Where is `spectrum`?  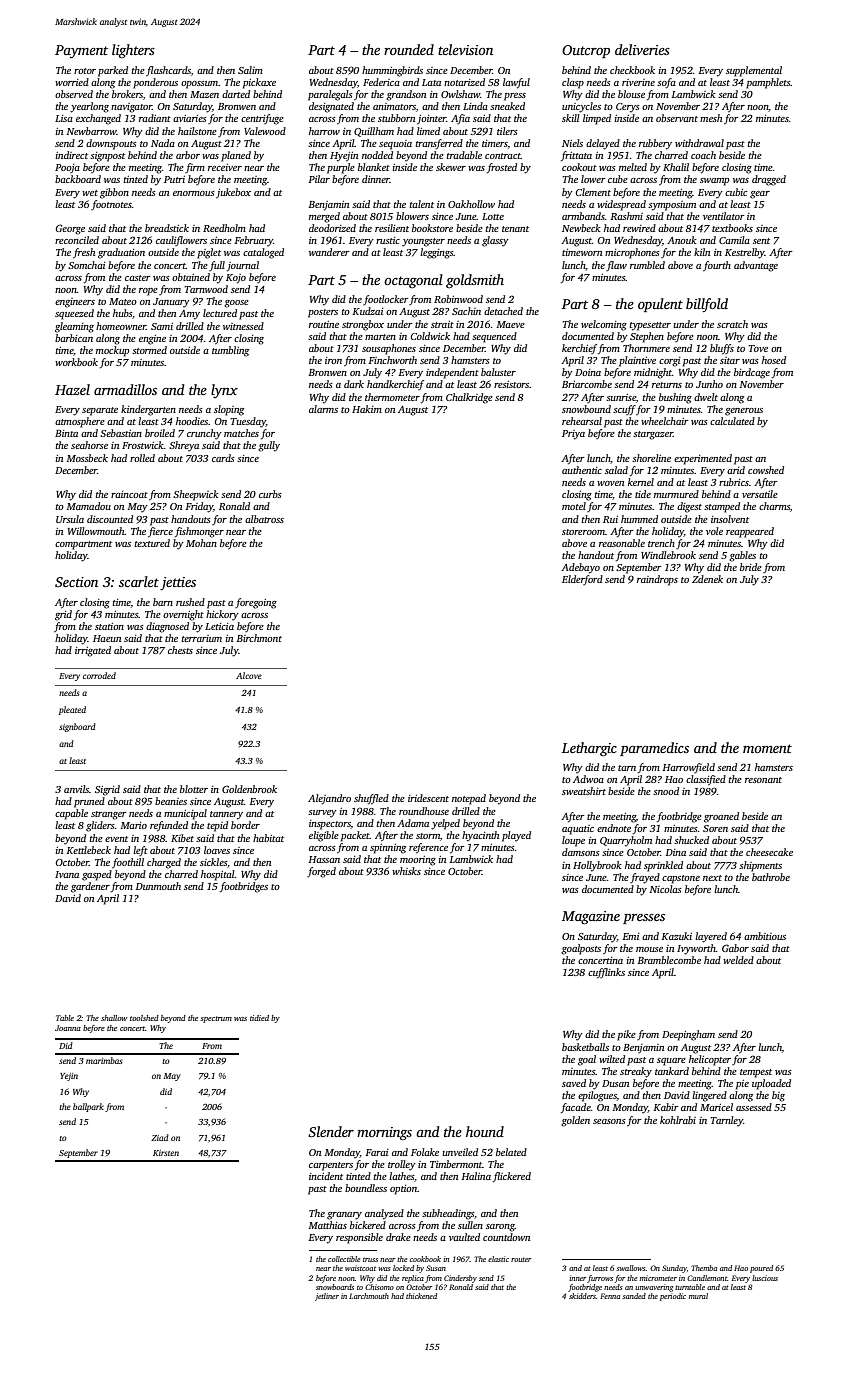 spectrum is located at coordinates (216, 1019).
